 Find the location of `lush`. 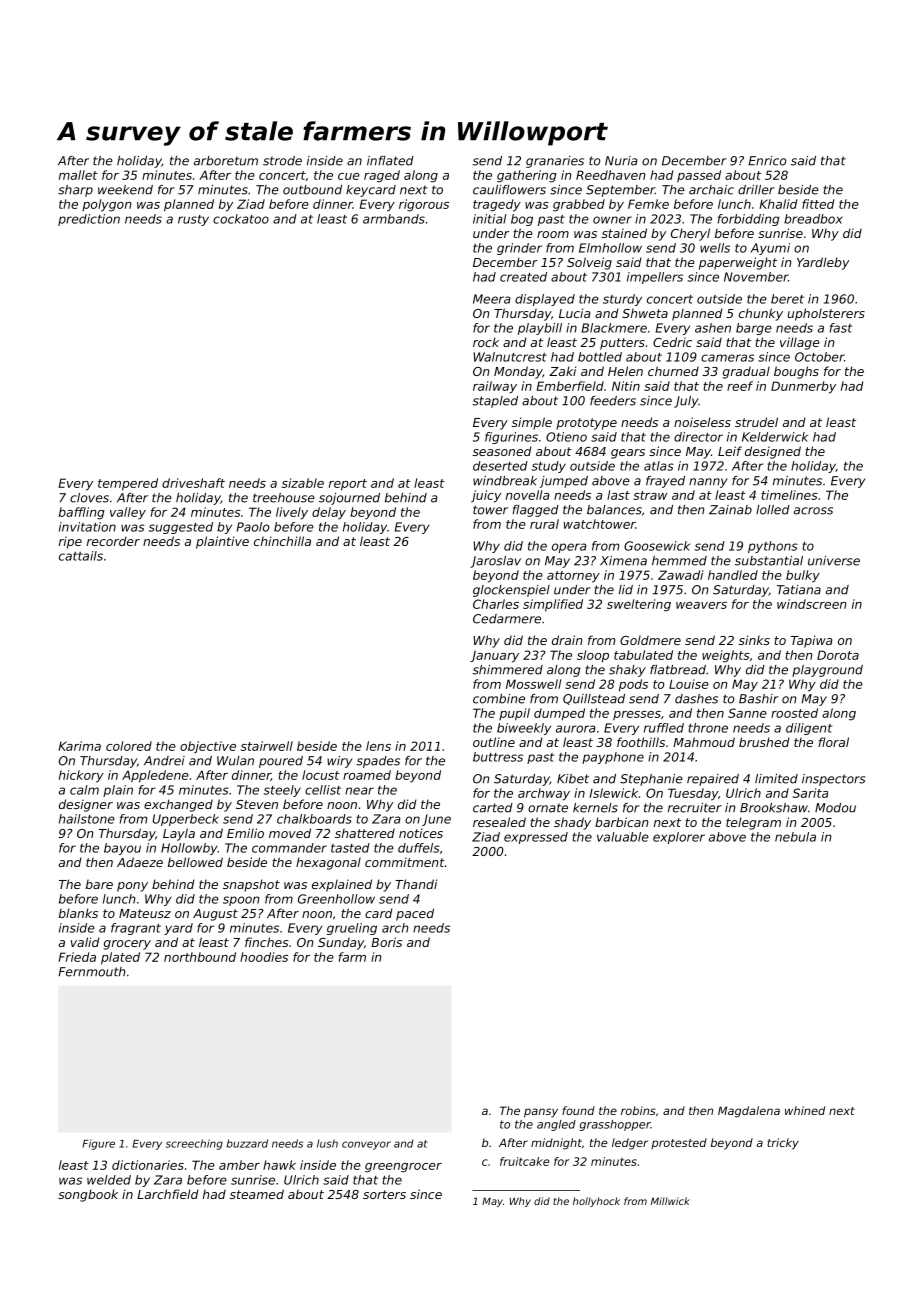

lush is located at coordinates (327, 1143).
